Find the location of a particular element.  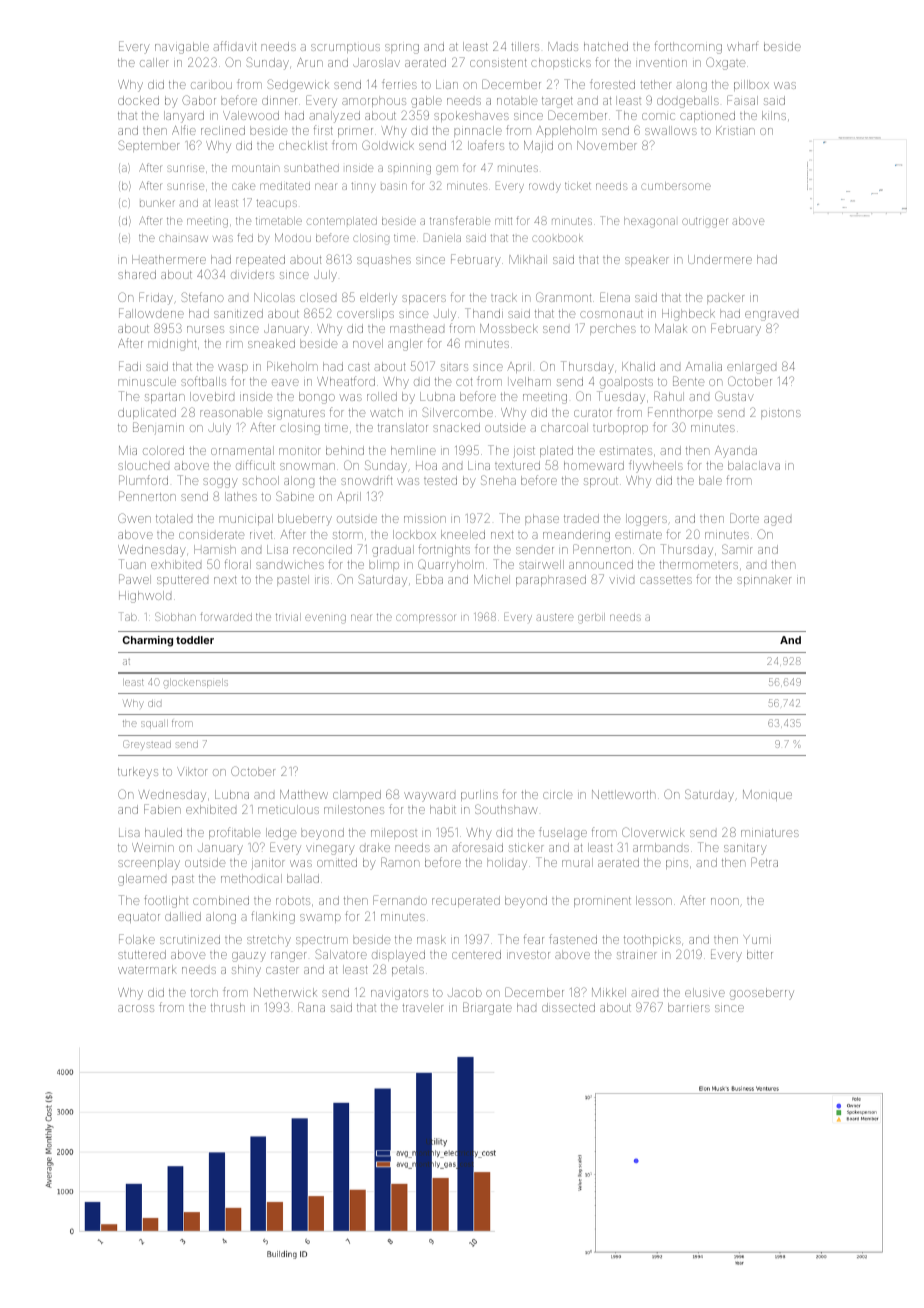

fortnights is located at coordinates (444, 550).
